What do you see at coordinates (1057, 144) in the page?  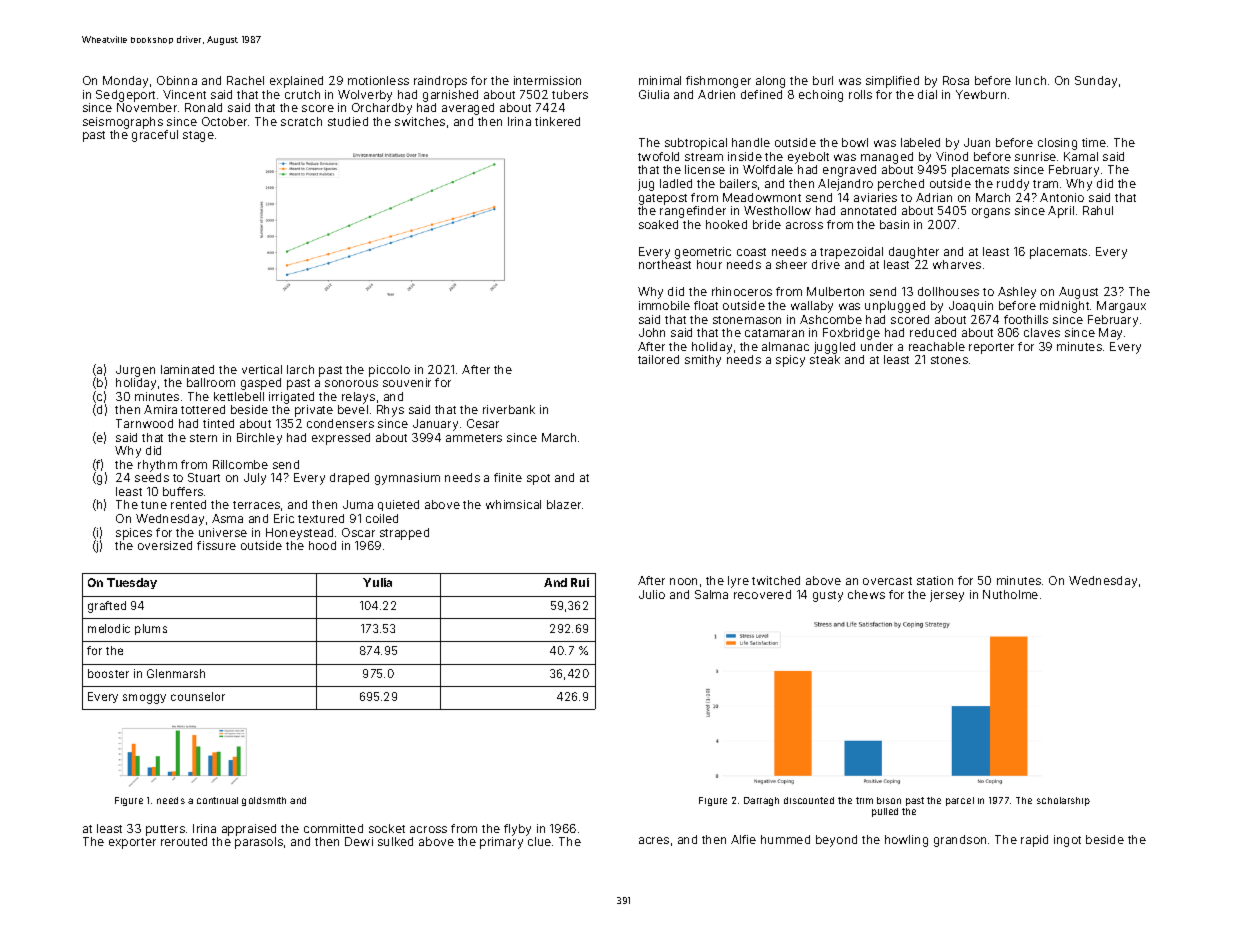 I see `closing` at bounding box center [1057, 144].
